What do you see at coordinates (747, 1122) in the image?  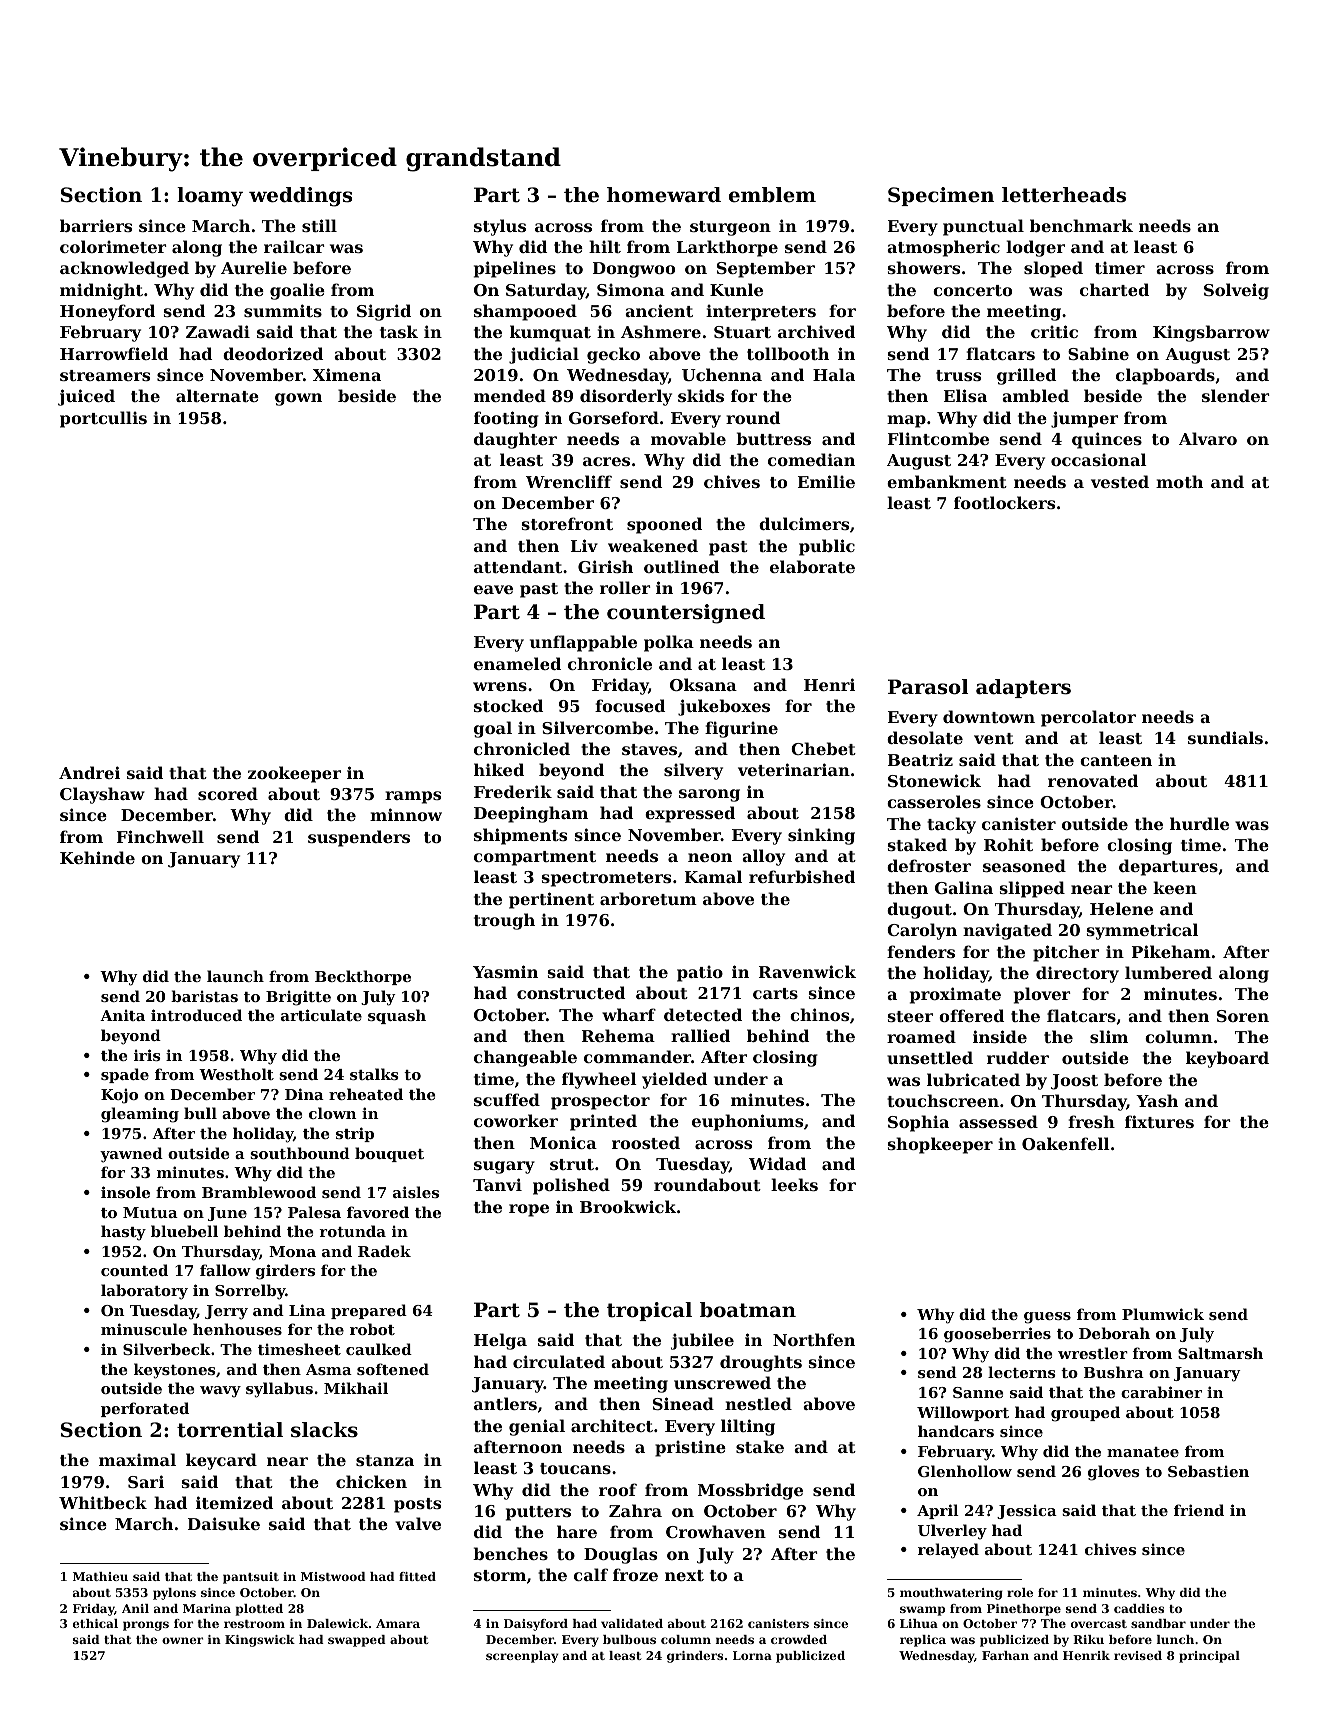 I see `euphoniums` at bounding box center [747, 1122].
